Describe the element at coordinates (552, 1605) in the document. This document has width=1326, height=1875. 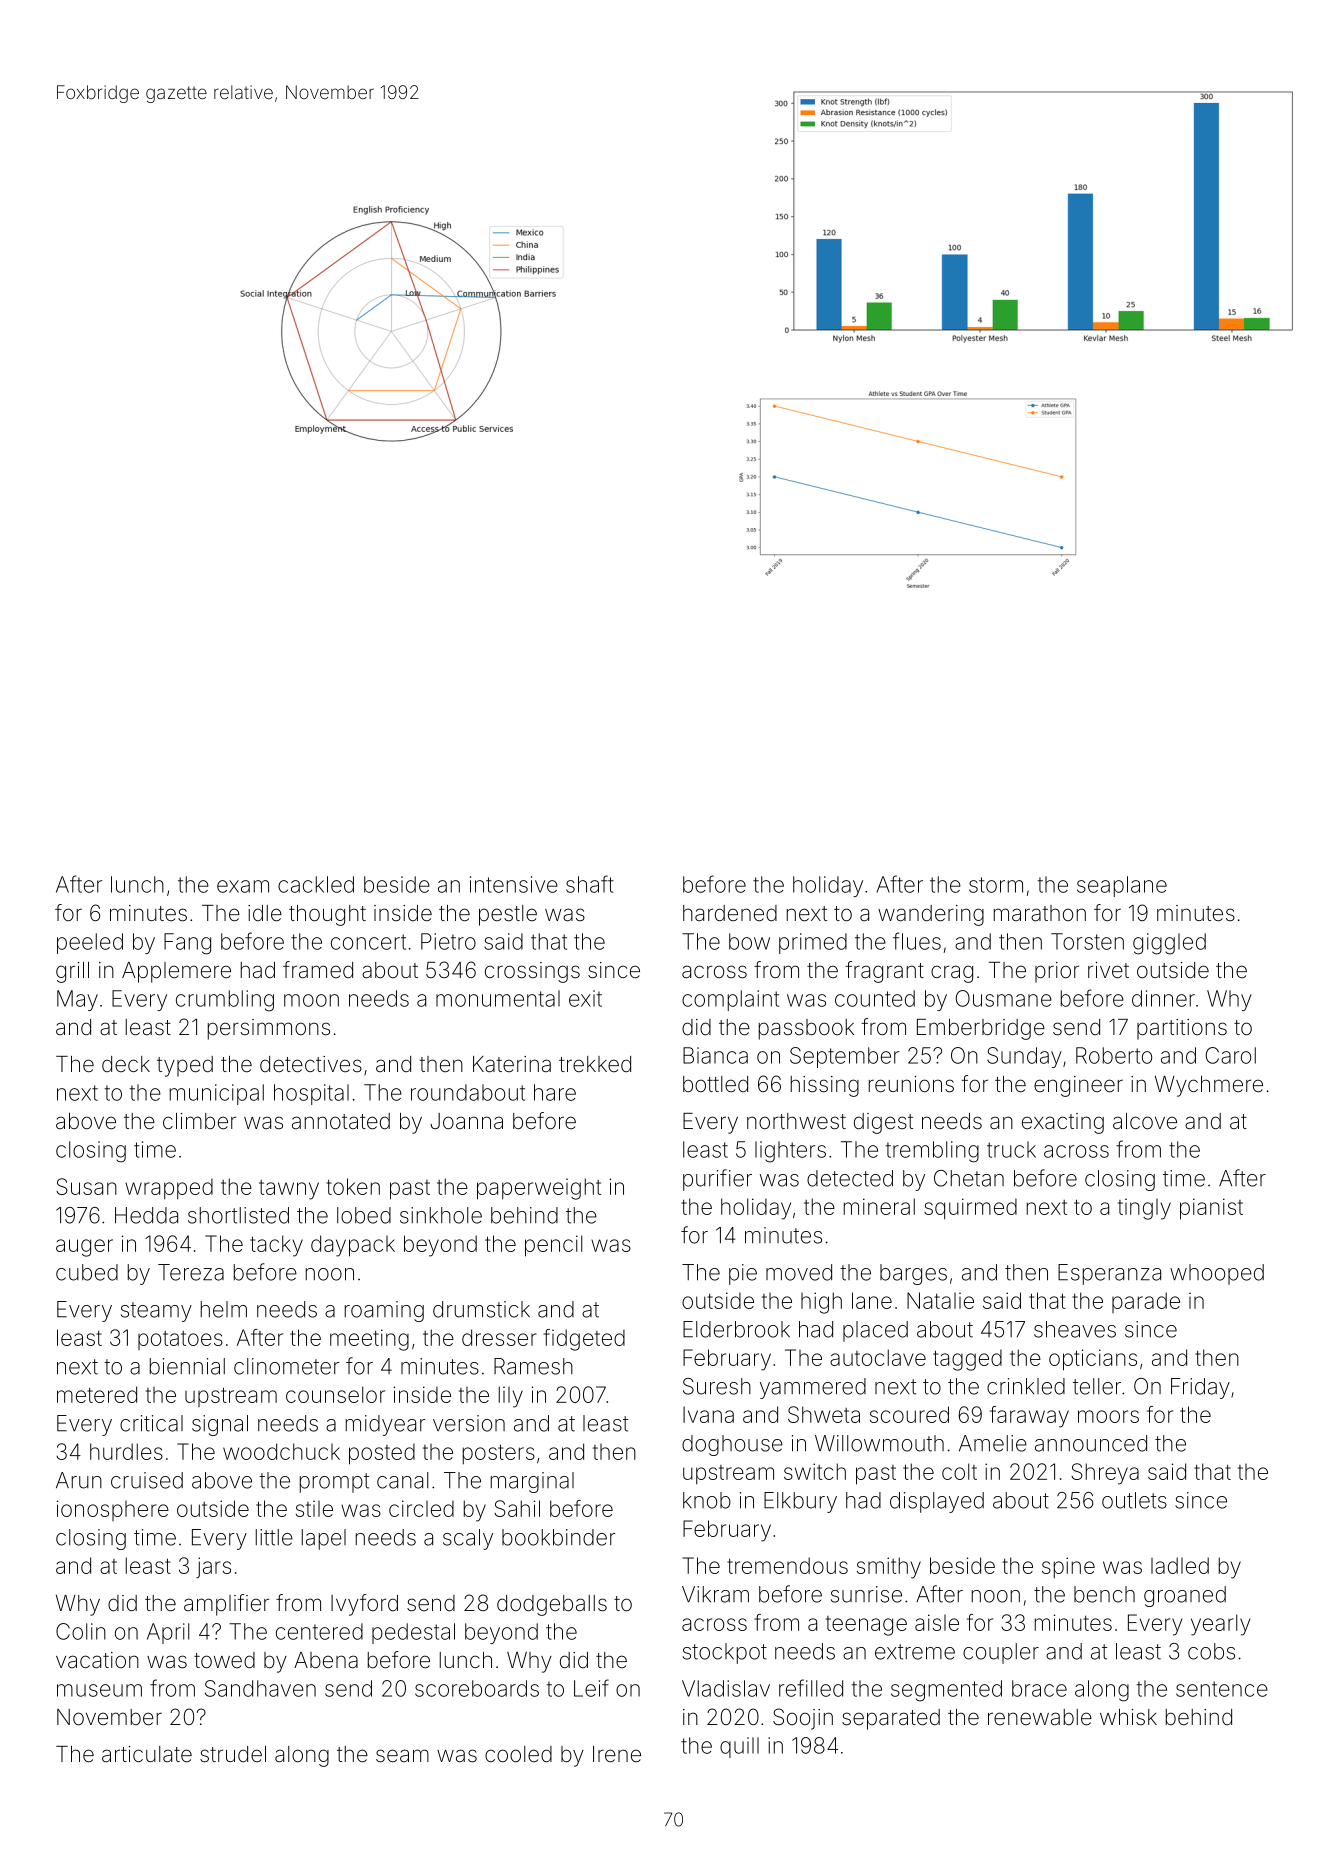
I see `dodgeballs` at that location.
